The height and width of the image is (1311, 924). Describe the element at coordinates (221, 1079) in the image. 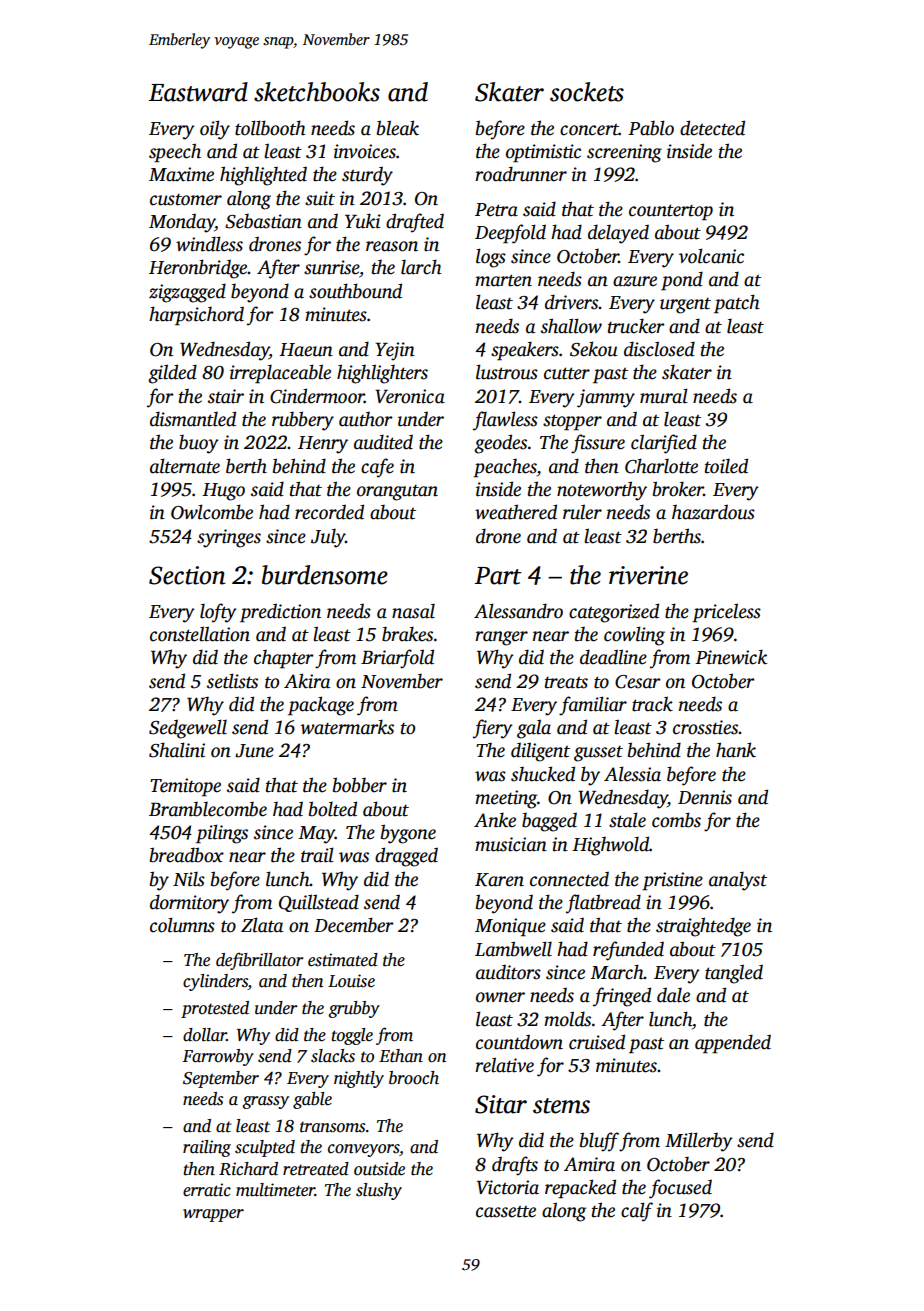

I see `September` at that location.
